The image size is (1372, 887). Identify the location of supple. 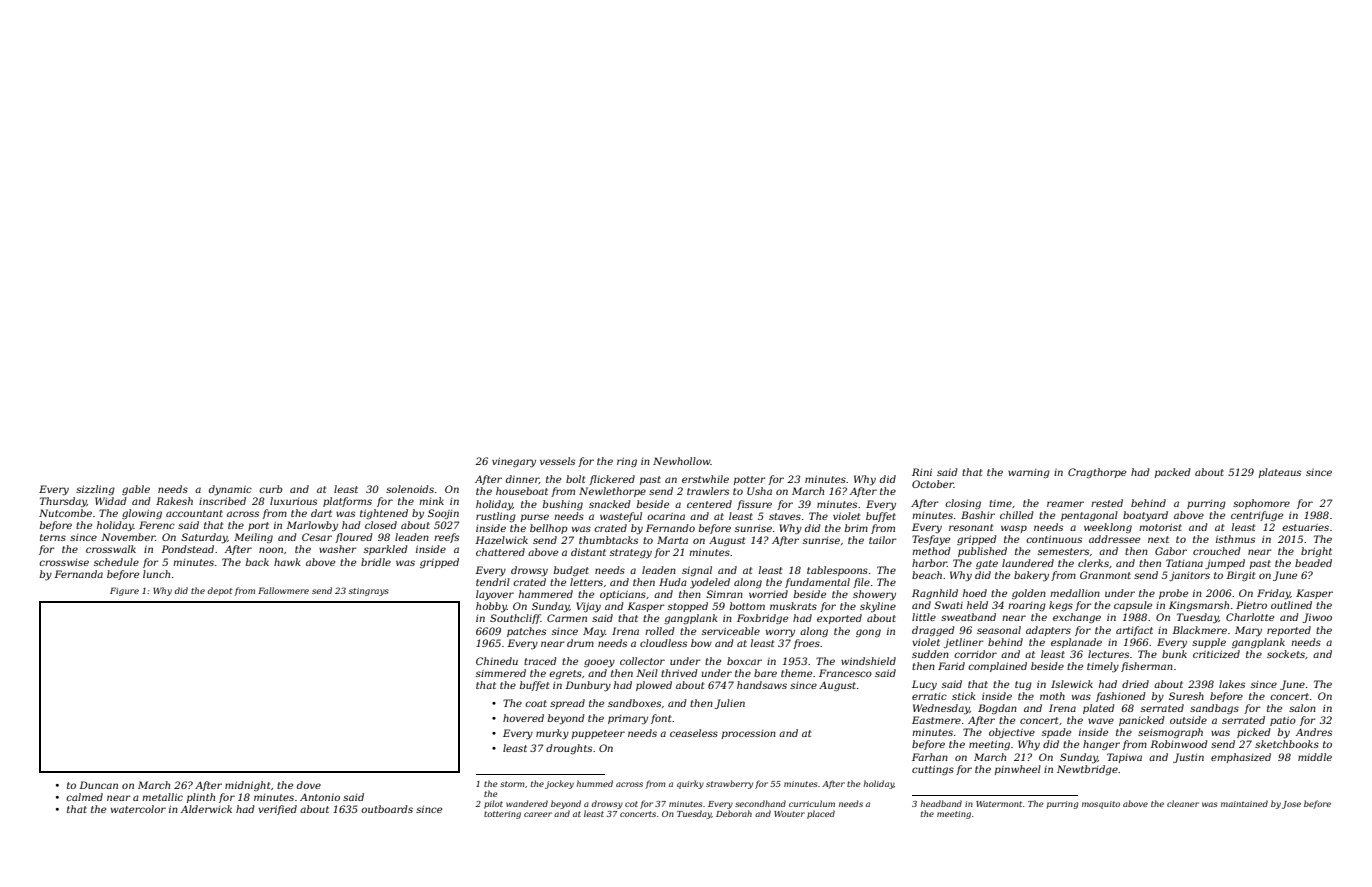
(1209, 643).
